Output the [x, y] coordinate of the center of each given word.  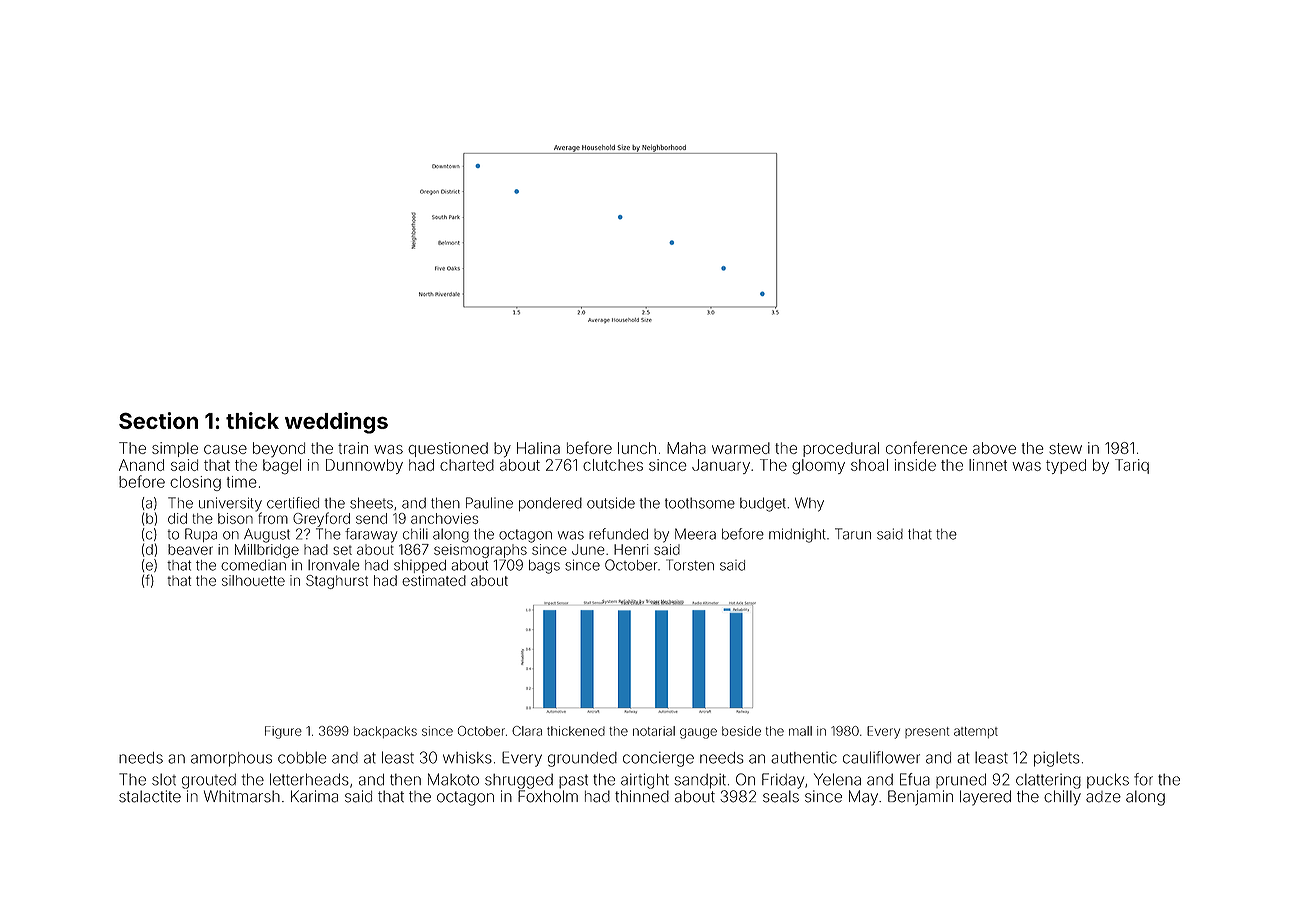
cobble [302, 757]
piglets [1056, 759]
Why [809, 504]
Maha [686, 448]
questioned [448, 449]
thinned [642, 796]
